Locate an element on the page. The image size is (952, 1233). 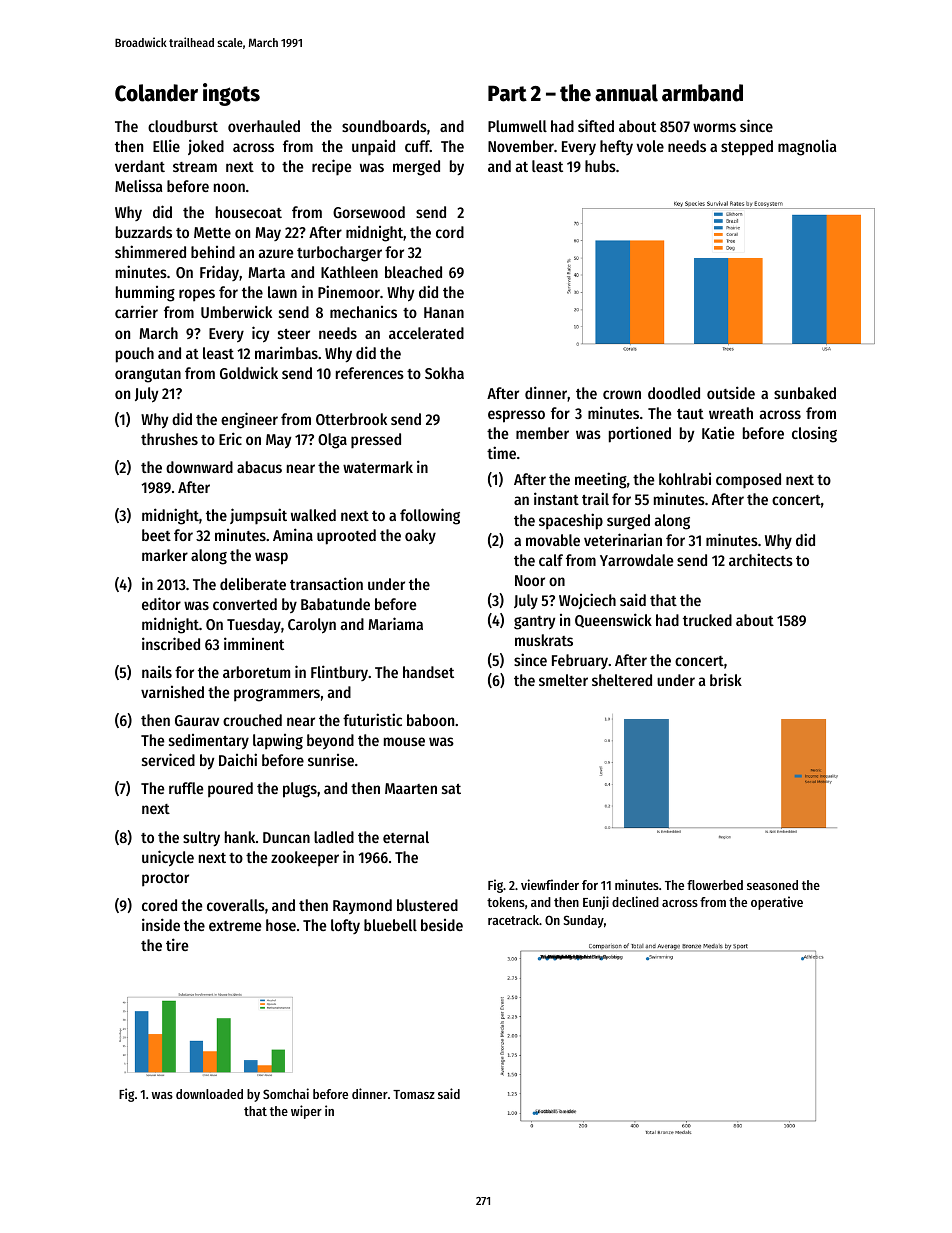
crouched is located at coordinates (252, 720).
